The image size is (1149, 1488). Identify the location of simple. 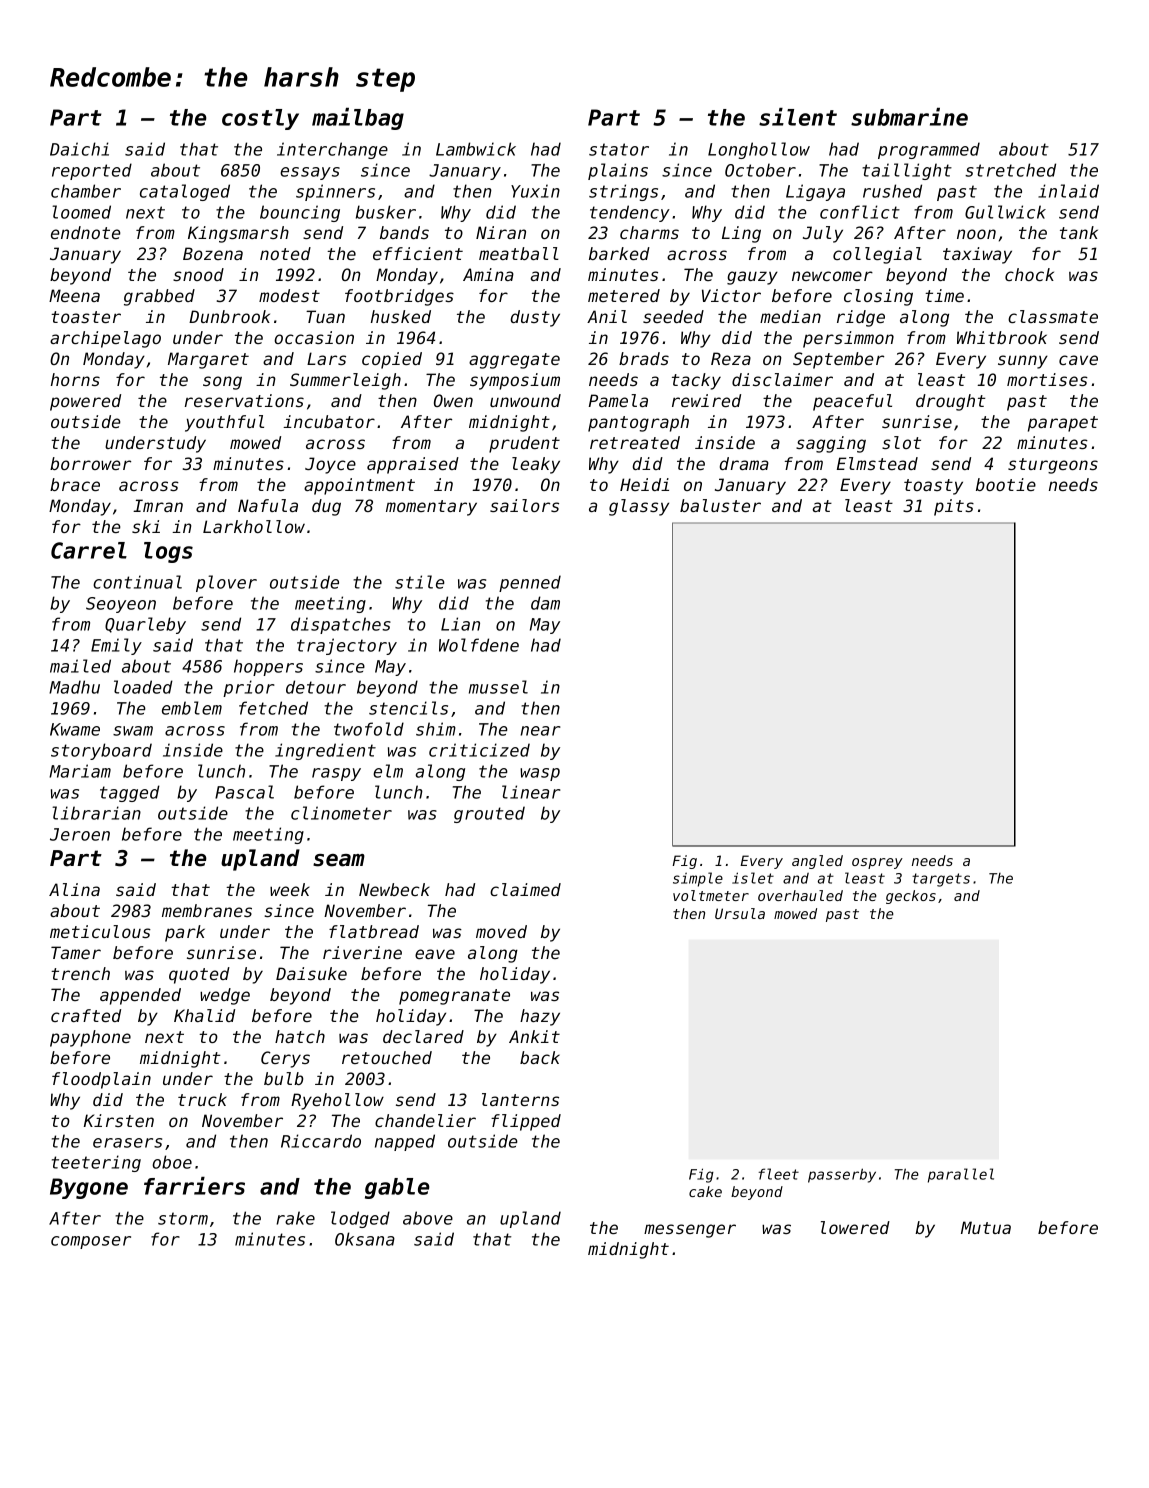
(698, 879).
